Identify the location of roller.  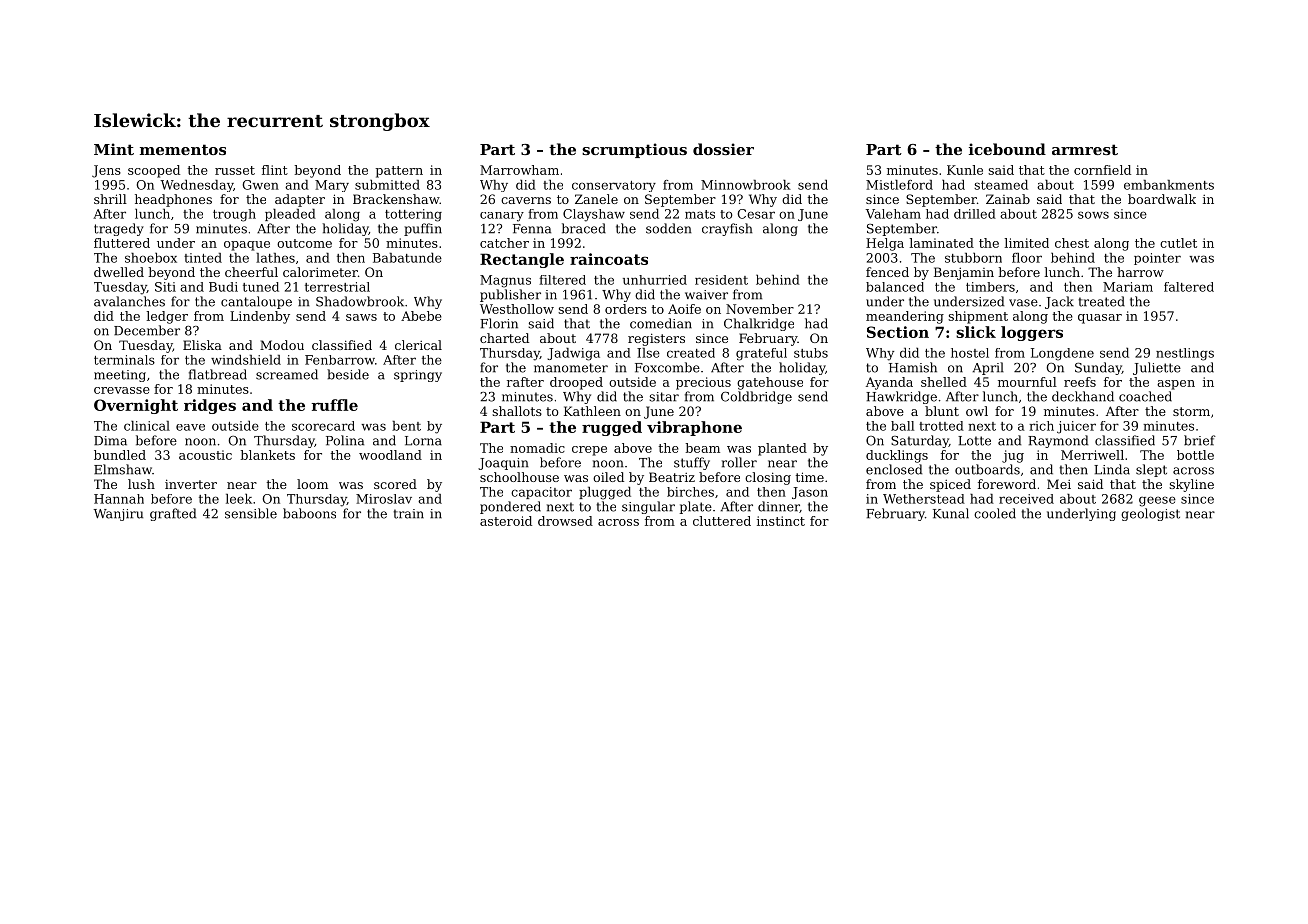
(739, 462).
